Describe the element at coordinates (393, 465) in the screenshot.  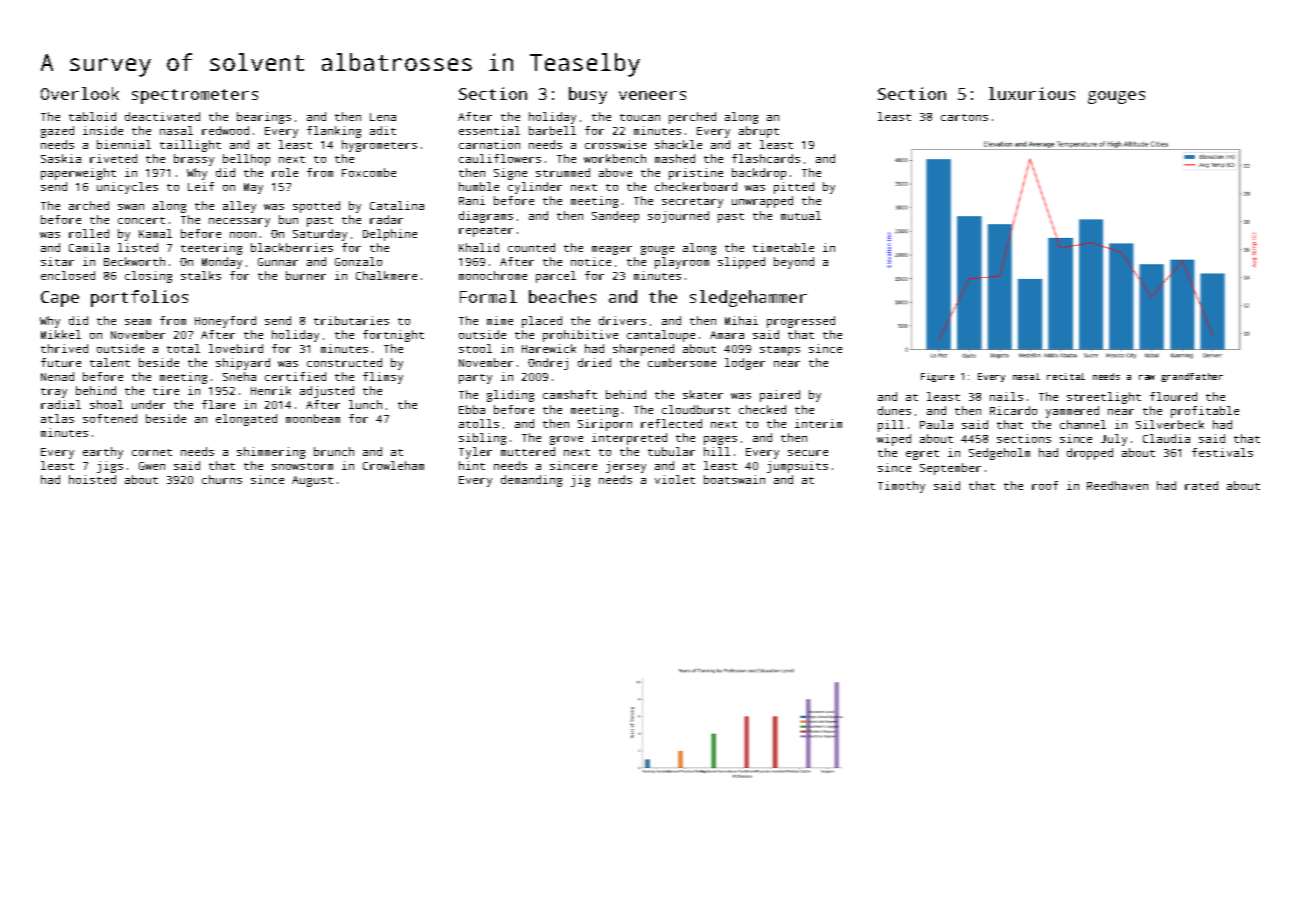
I see `Crowleham` at that location.
